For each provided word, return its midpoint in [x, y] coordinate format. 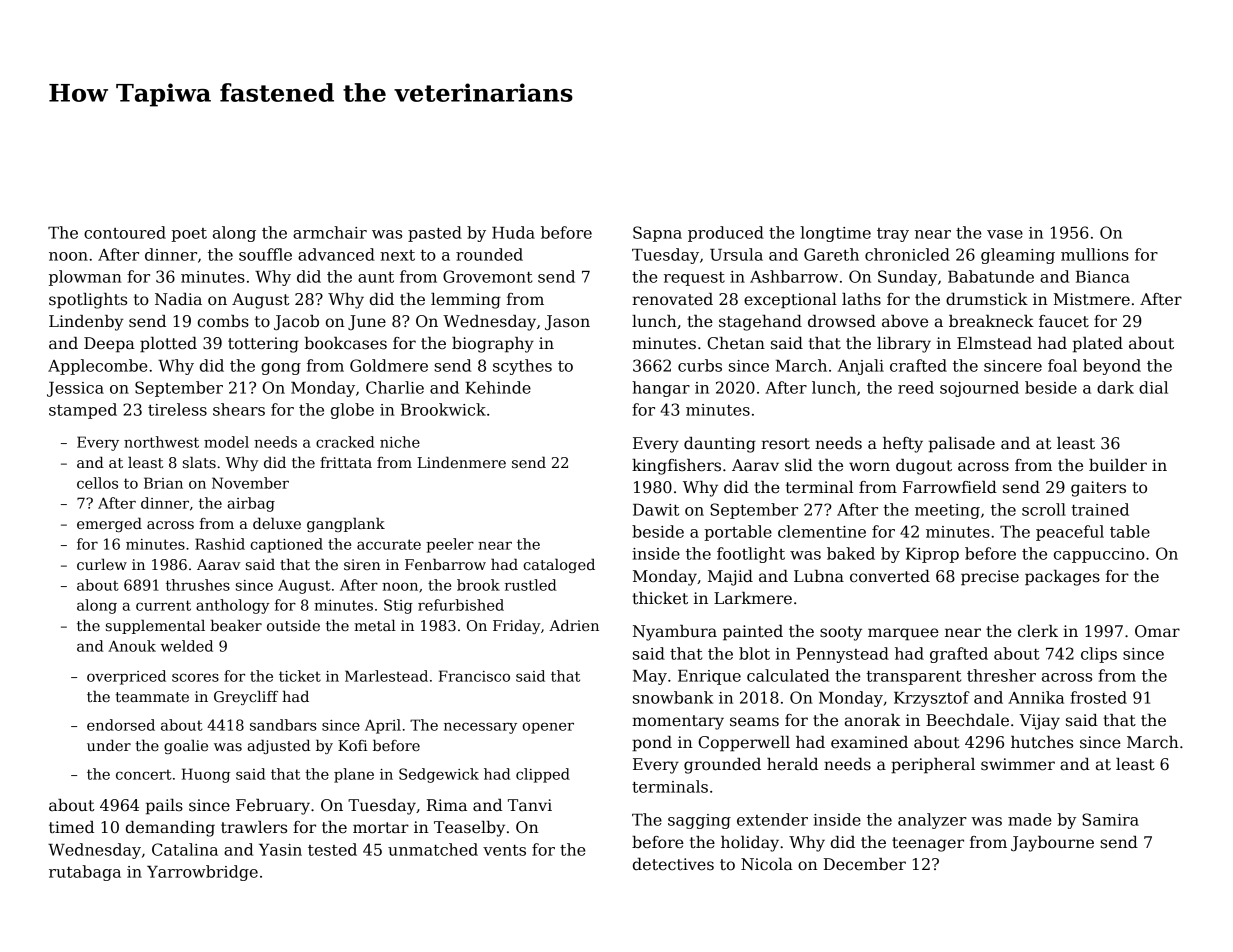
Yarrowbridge [202, 873]
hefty [903, 445]
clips [1099, 655]
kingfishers [676, 467]
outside [293, 625]
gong [281, 369]
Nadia [178, 299]
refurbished [461, 605]
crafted [918, 365]
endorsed [121, 725]
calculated [788, 675]
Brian [163, 483]
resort [785, 444]
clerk [1038, 631]
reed [916, 387]
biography [493, 345]
